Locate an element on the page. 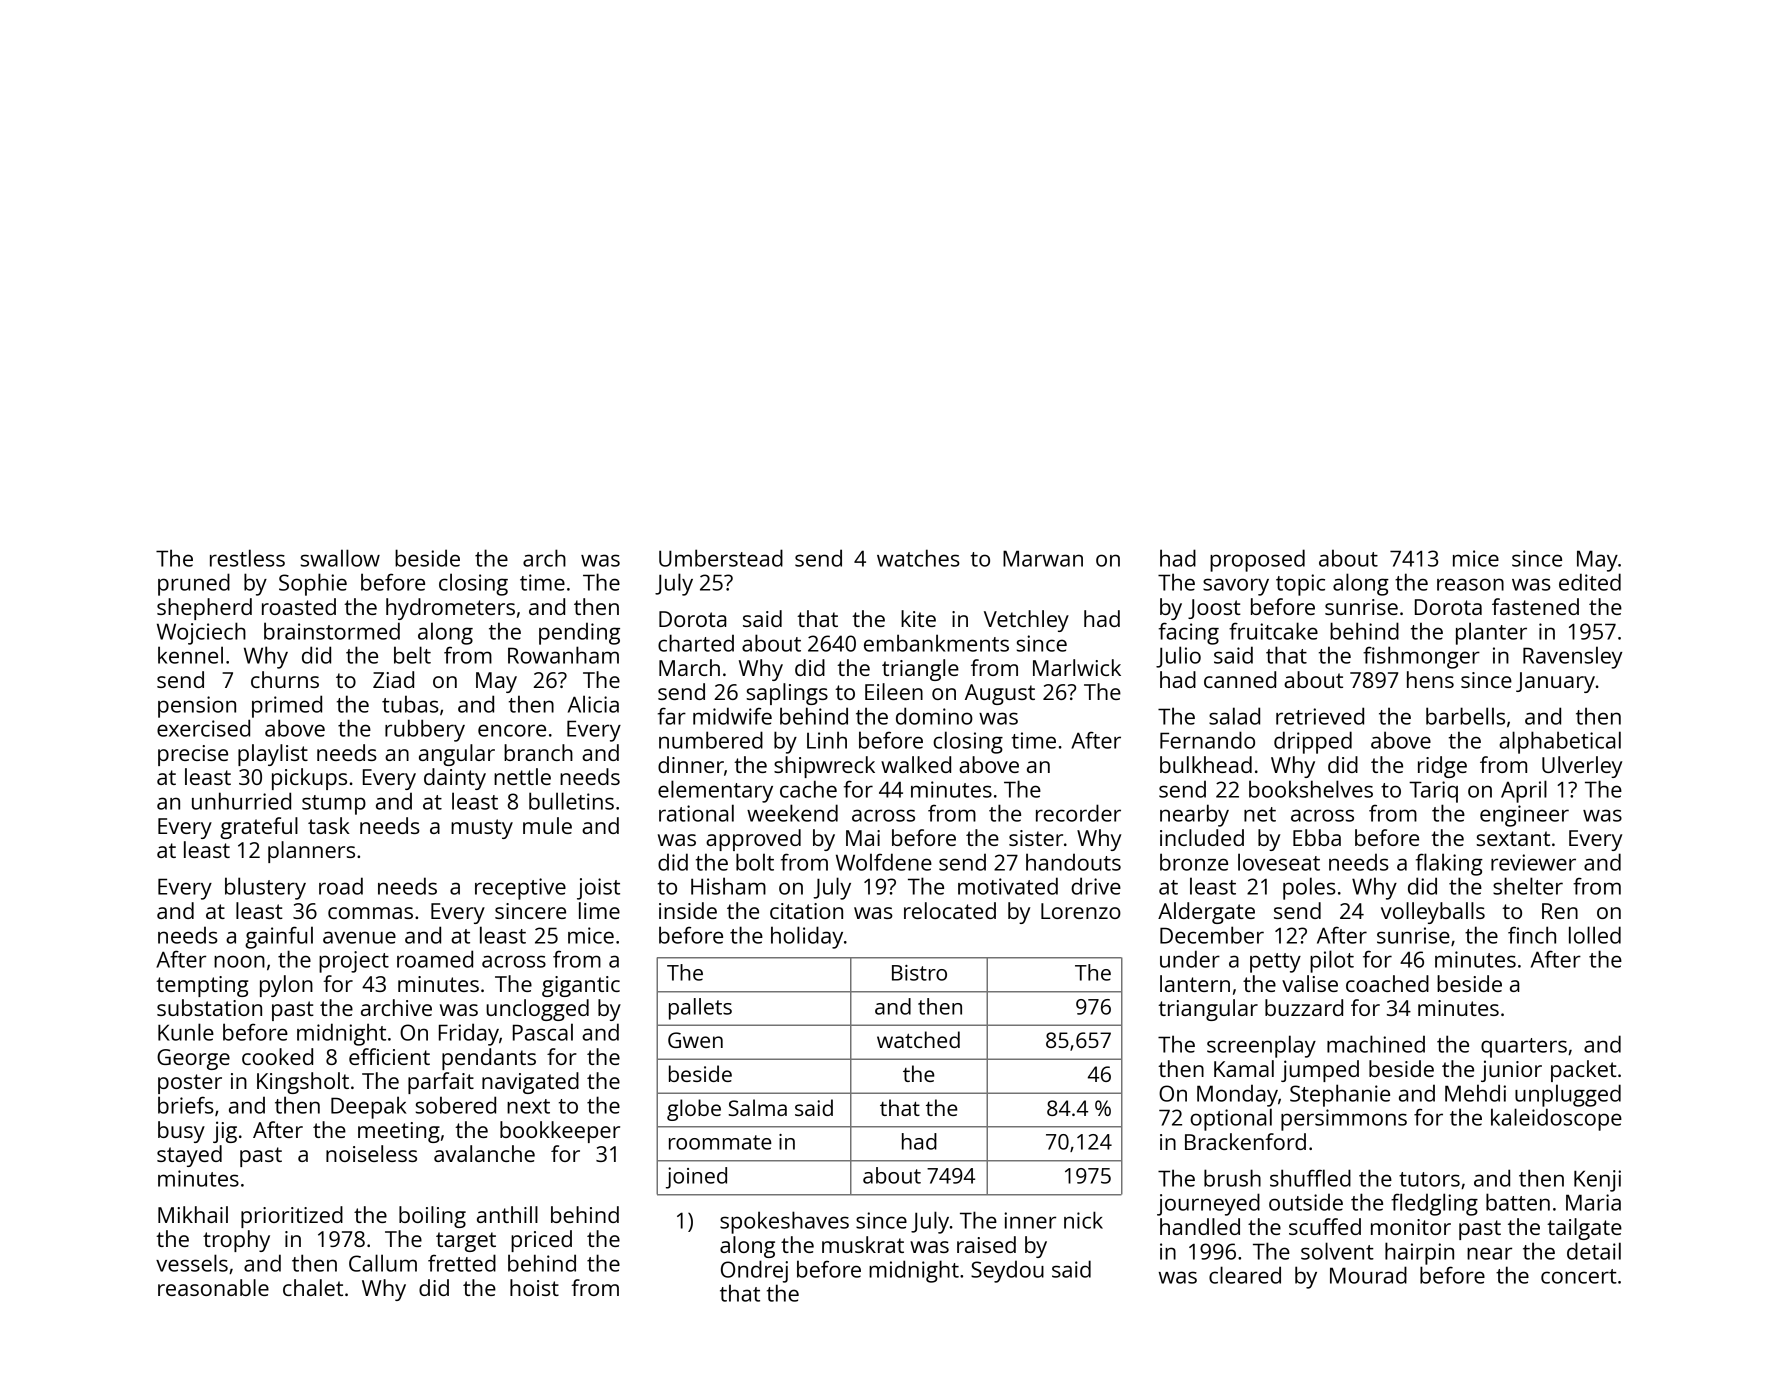 The width and height of the page is (1779, 1375). rubbery is located at coordinates (425, 730).
